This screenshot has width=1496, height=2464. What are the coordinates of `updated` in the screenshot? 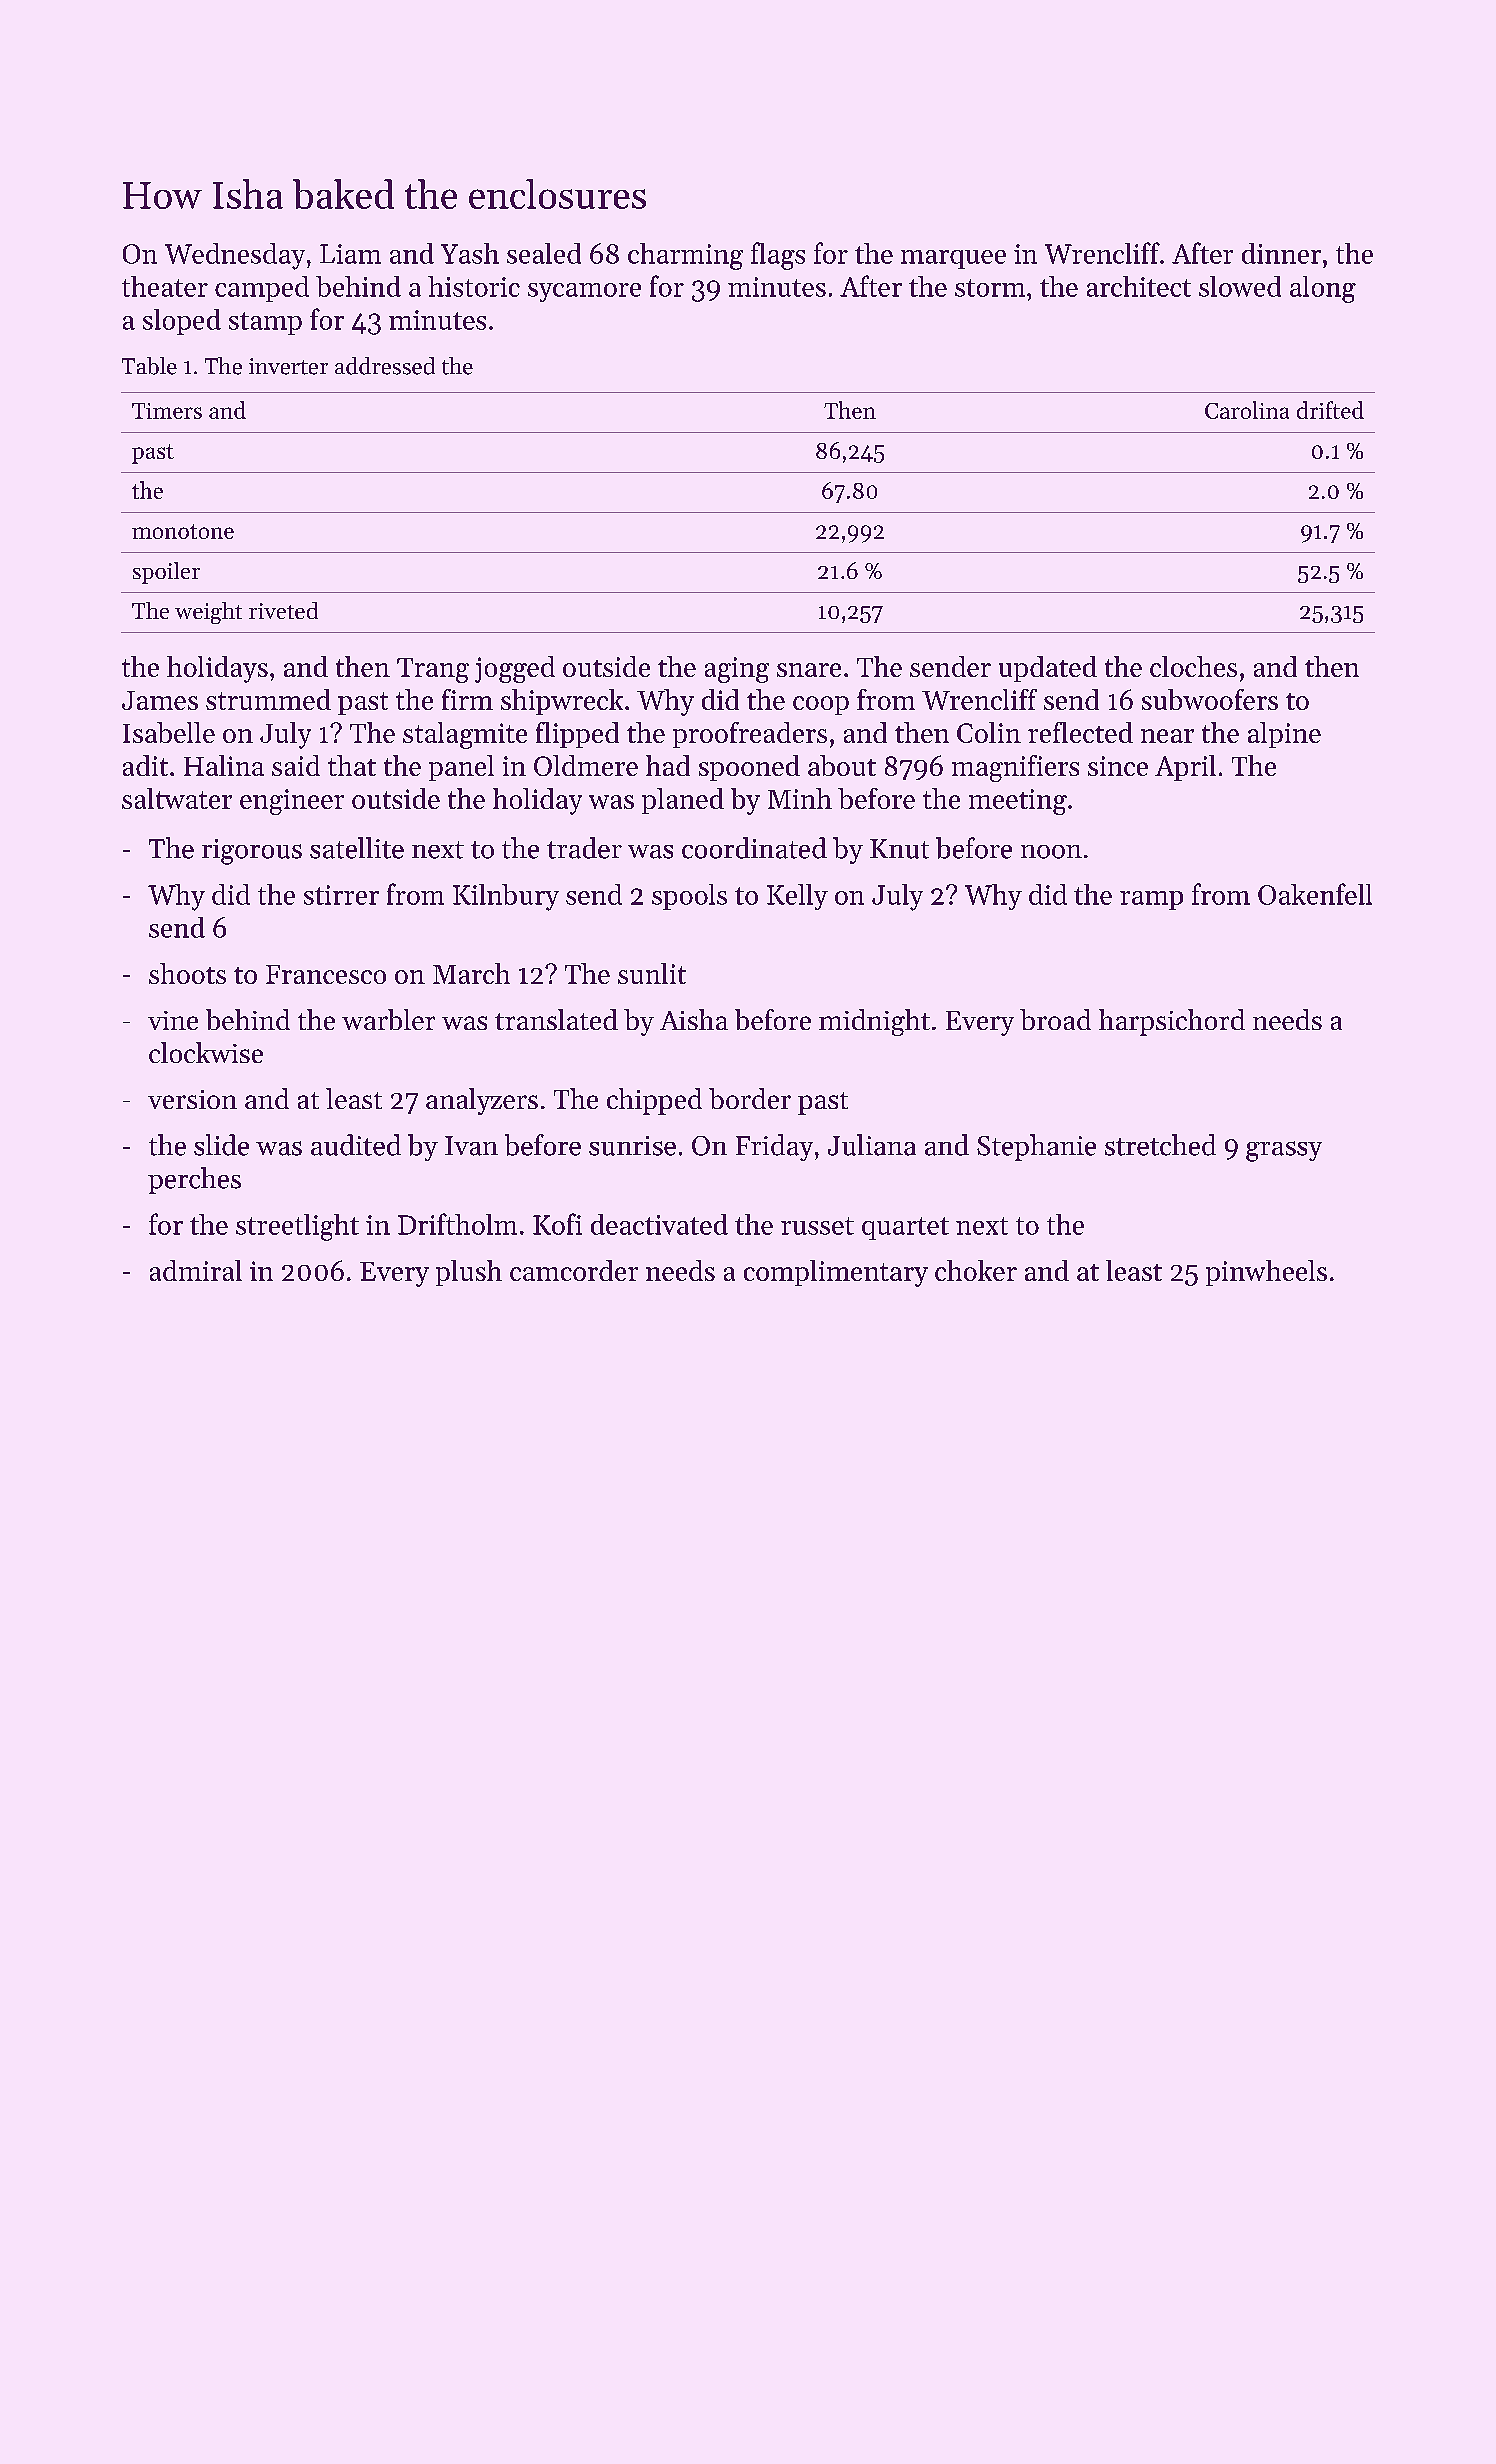 It's located at (1048, 669).
